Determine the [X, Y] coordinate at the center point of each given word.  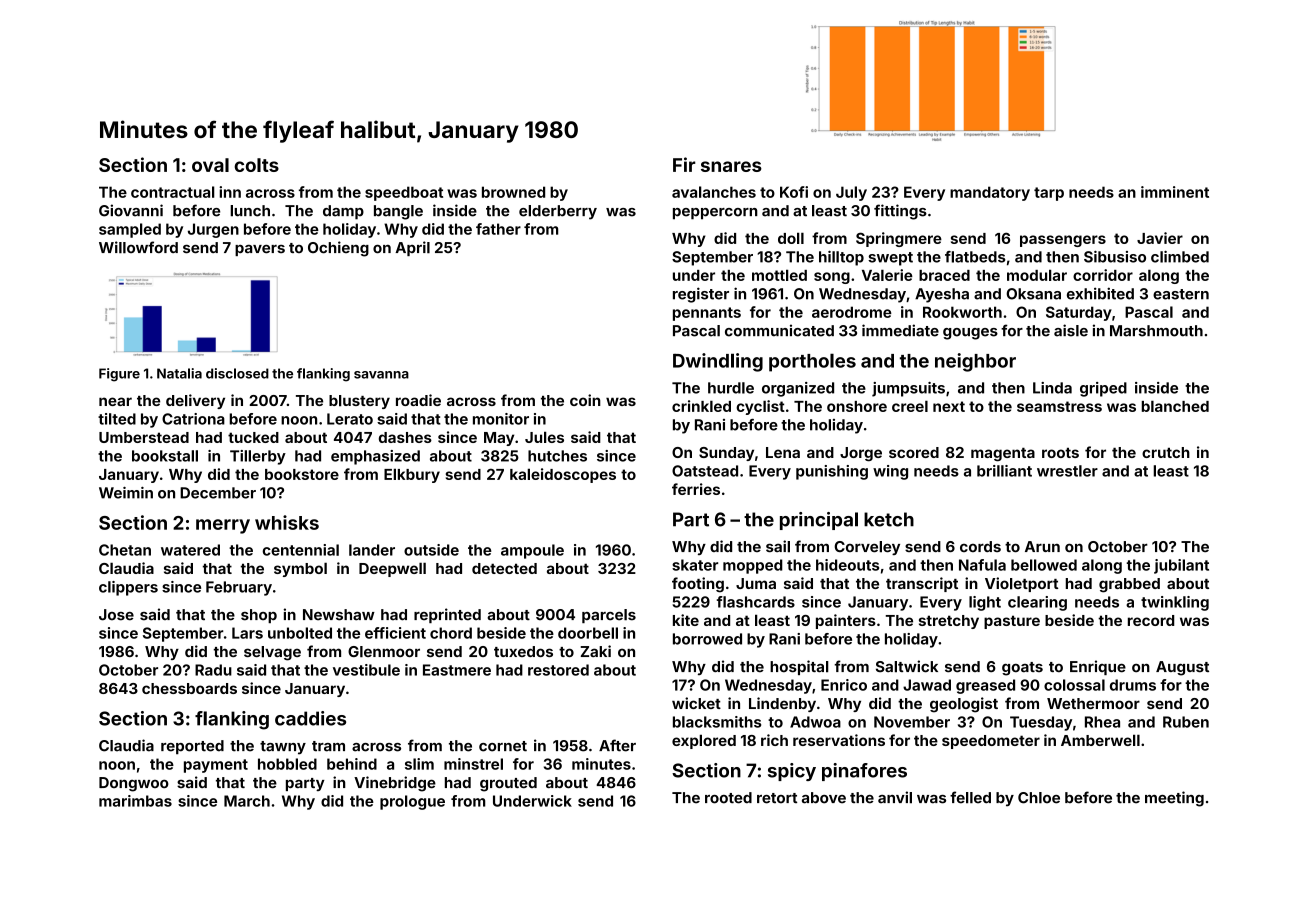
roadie [418, 400]
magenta [1003, 455]
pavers [260, 250]
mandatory [990, 193]
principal [819, 521]
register [701, 295]
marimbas [135, 801]
